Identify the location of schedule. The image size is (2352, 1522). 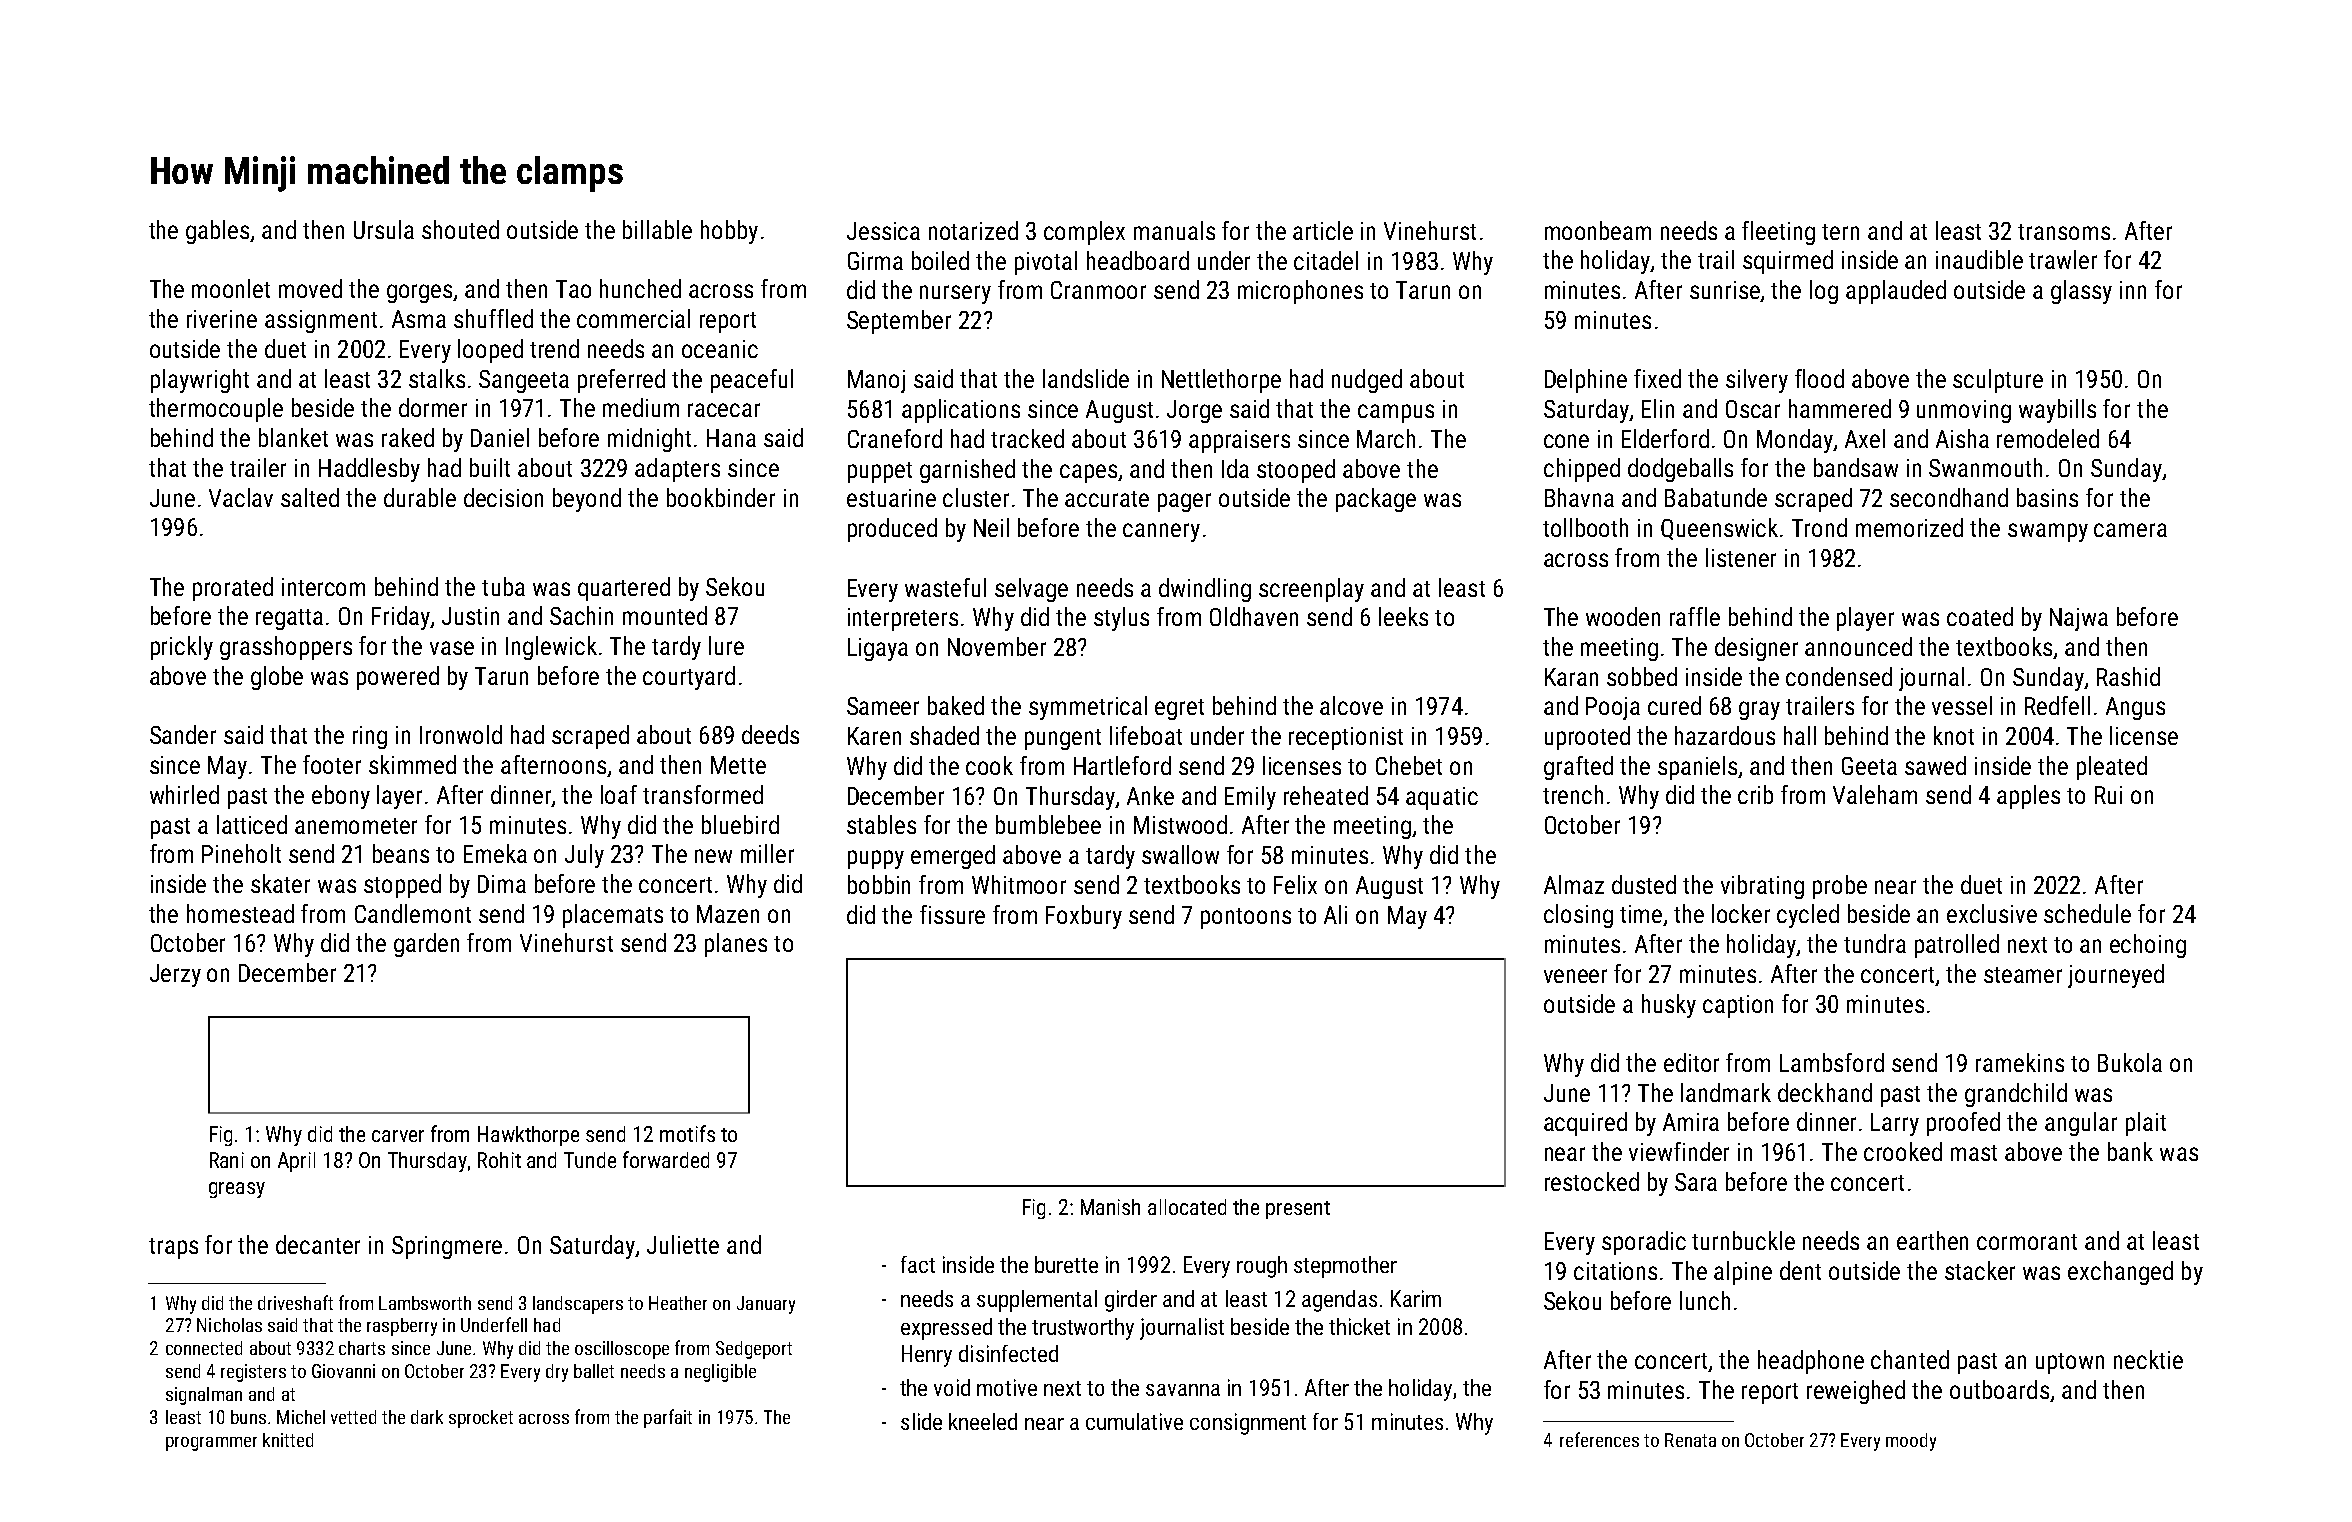
(2087, 913).
